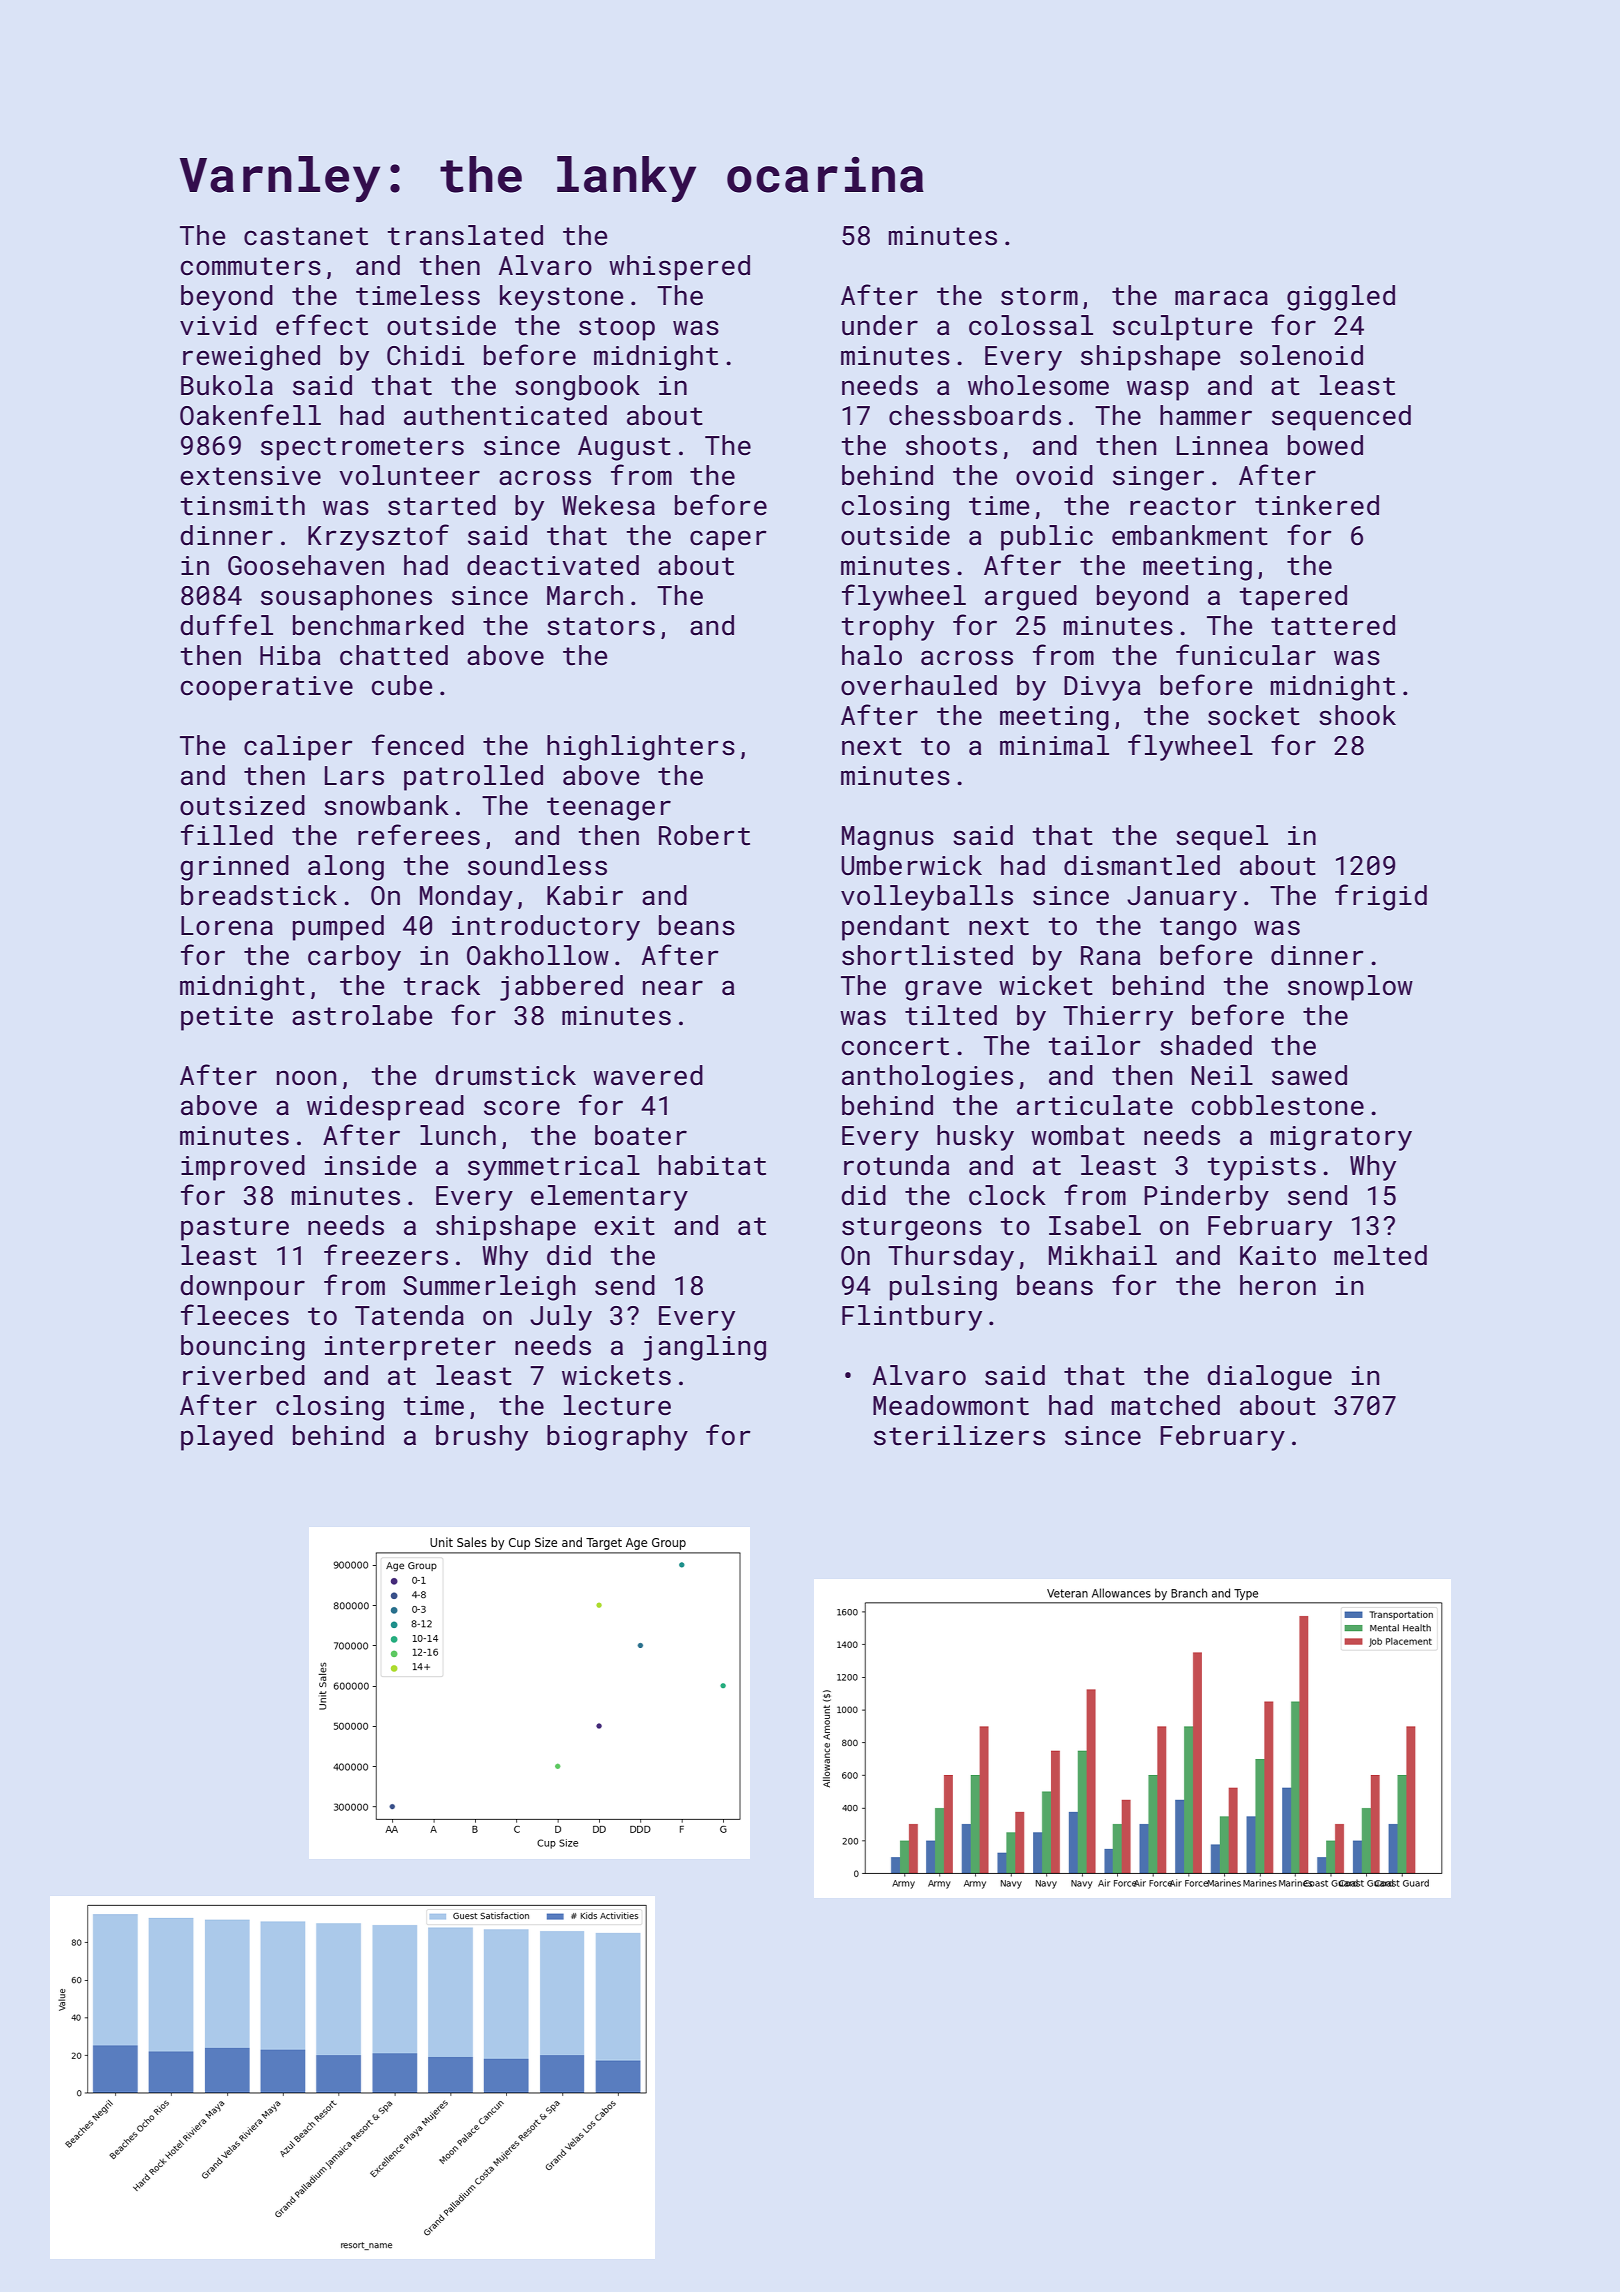 Image resolution: width=1620 pixels, height=2292 pixels. What do you see at coordinates (951, 445) in the screenshot?
I see `shoots` at bounding box center [951, 445].
